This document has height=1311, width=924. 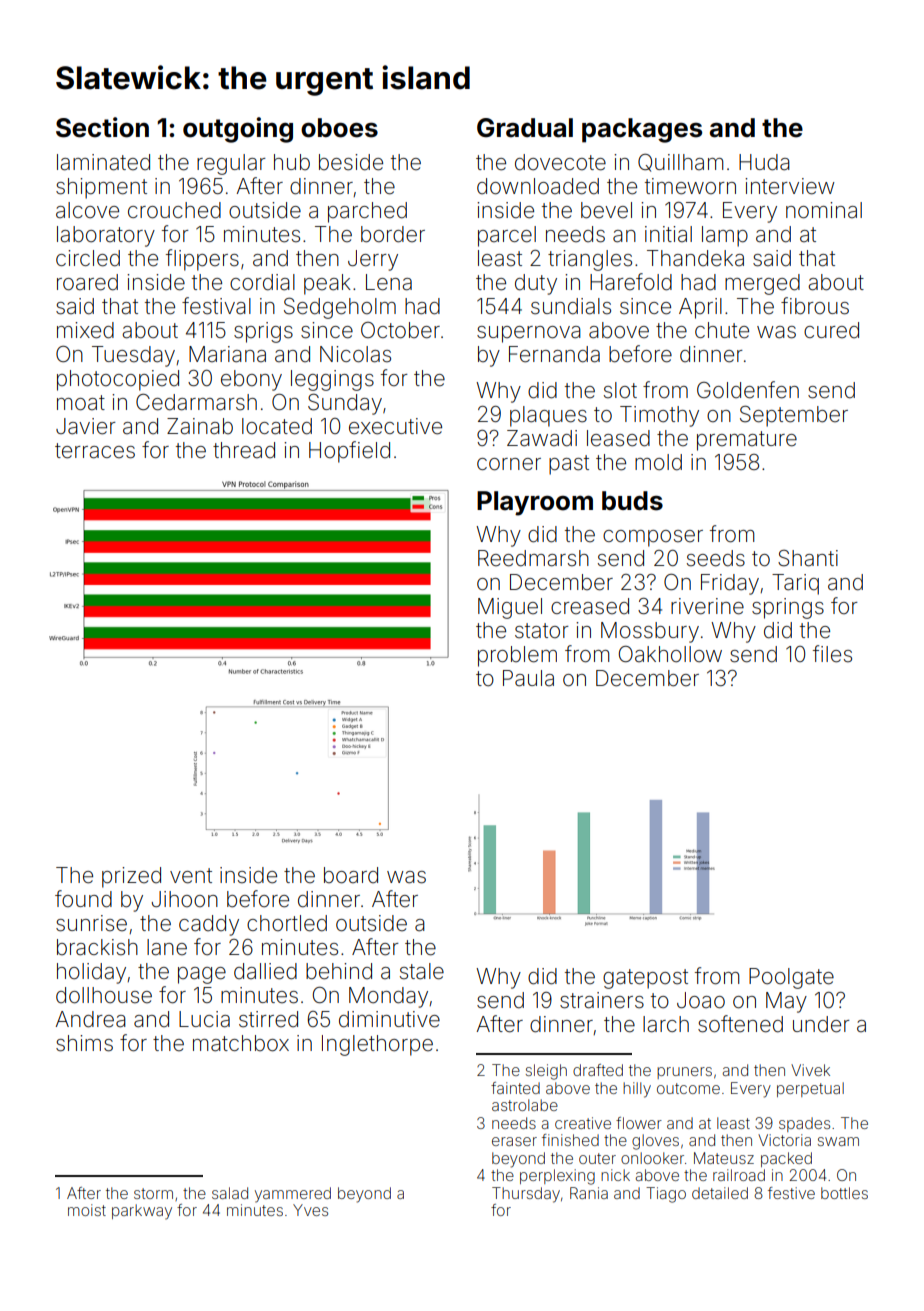 I want to click on prized, so click(x=131, y=877).
